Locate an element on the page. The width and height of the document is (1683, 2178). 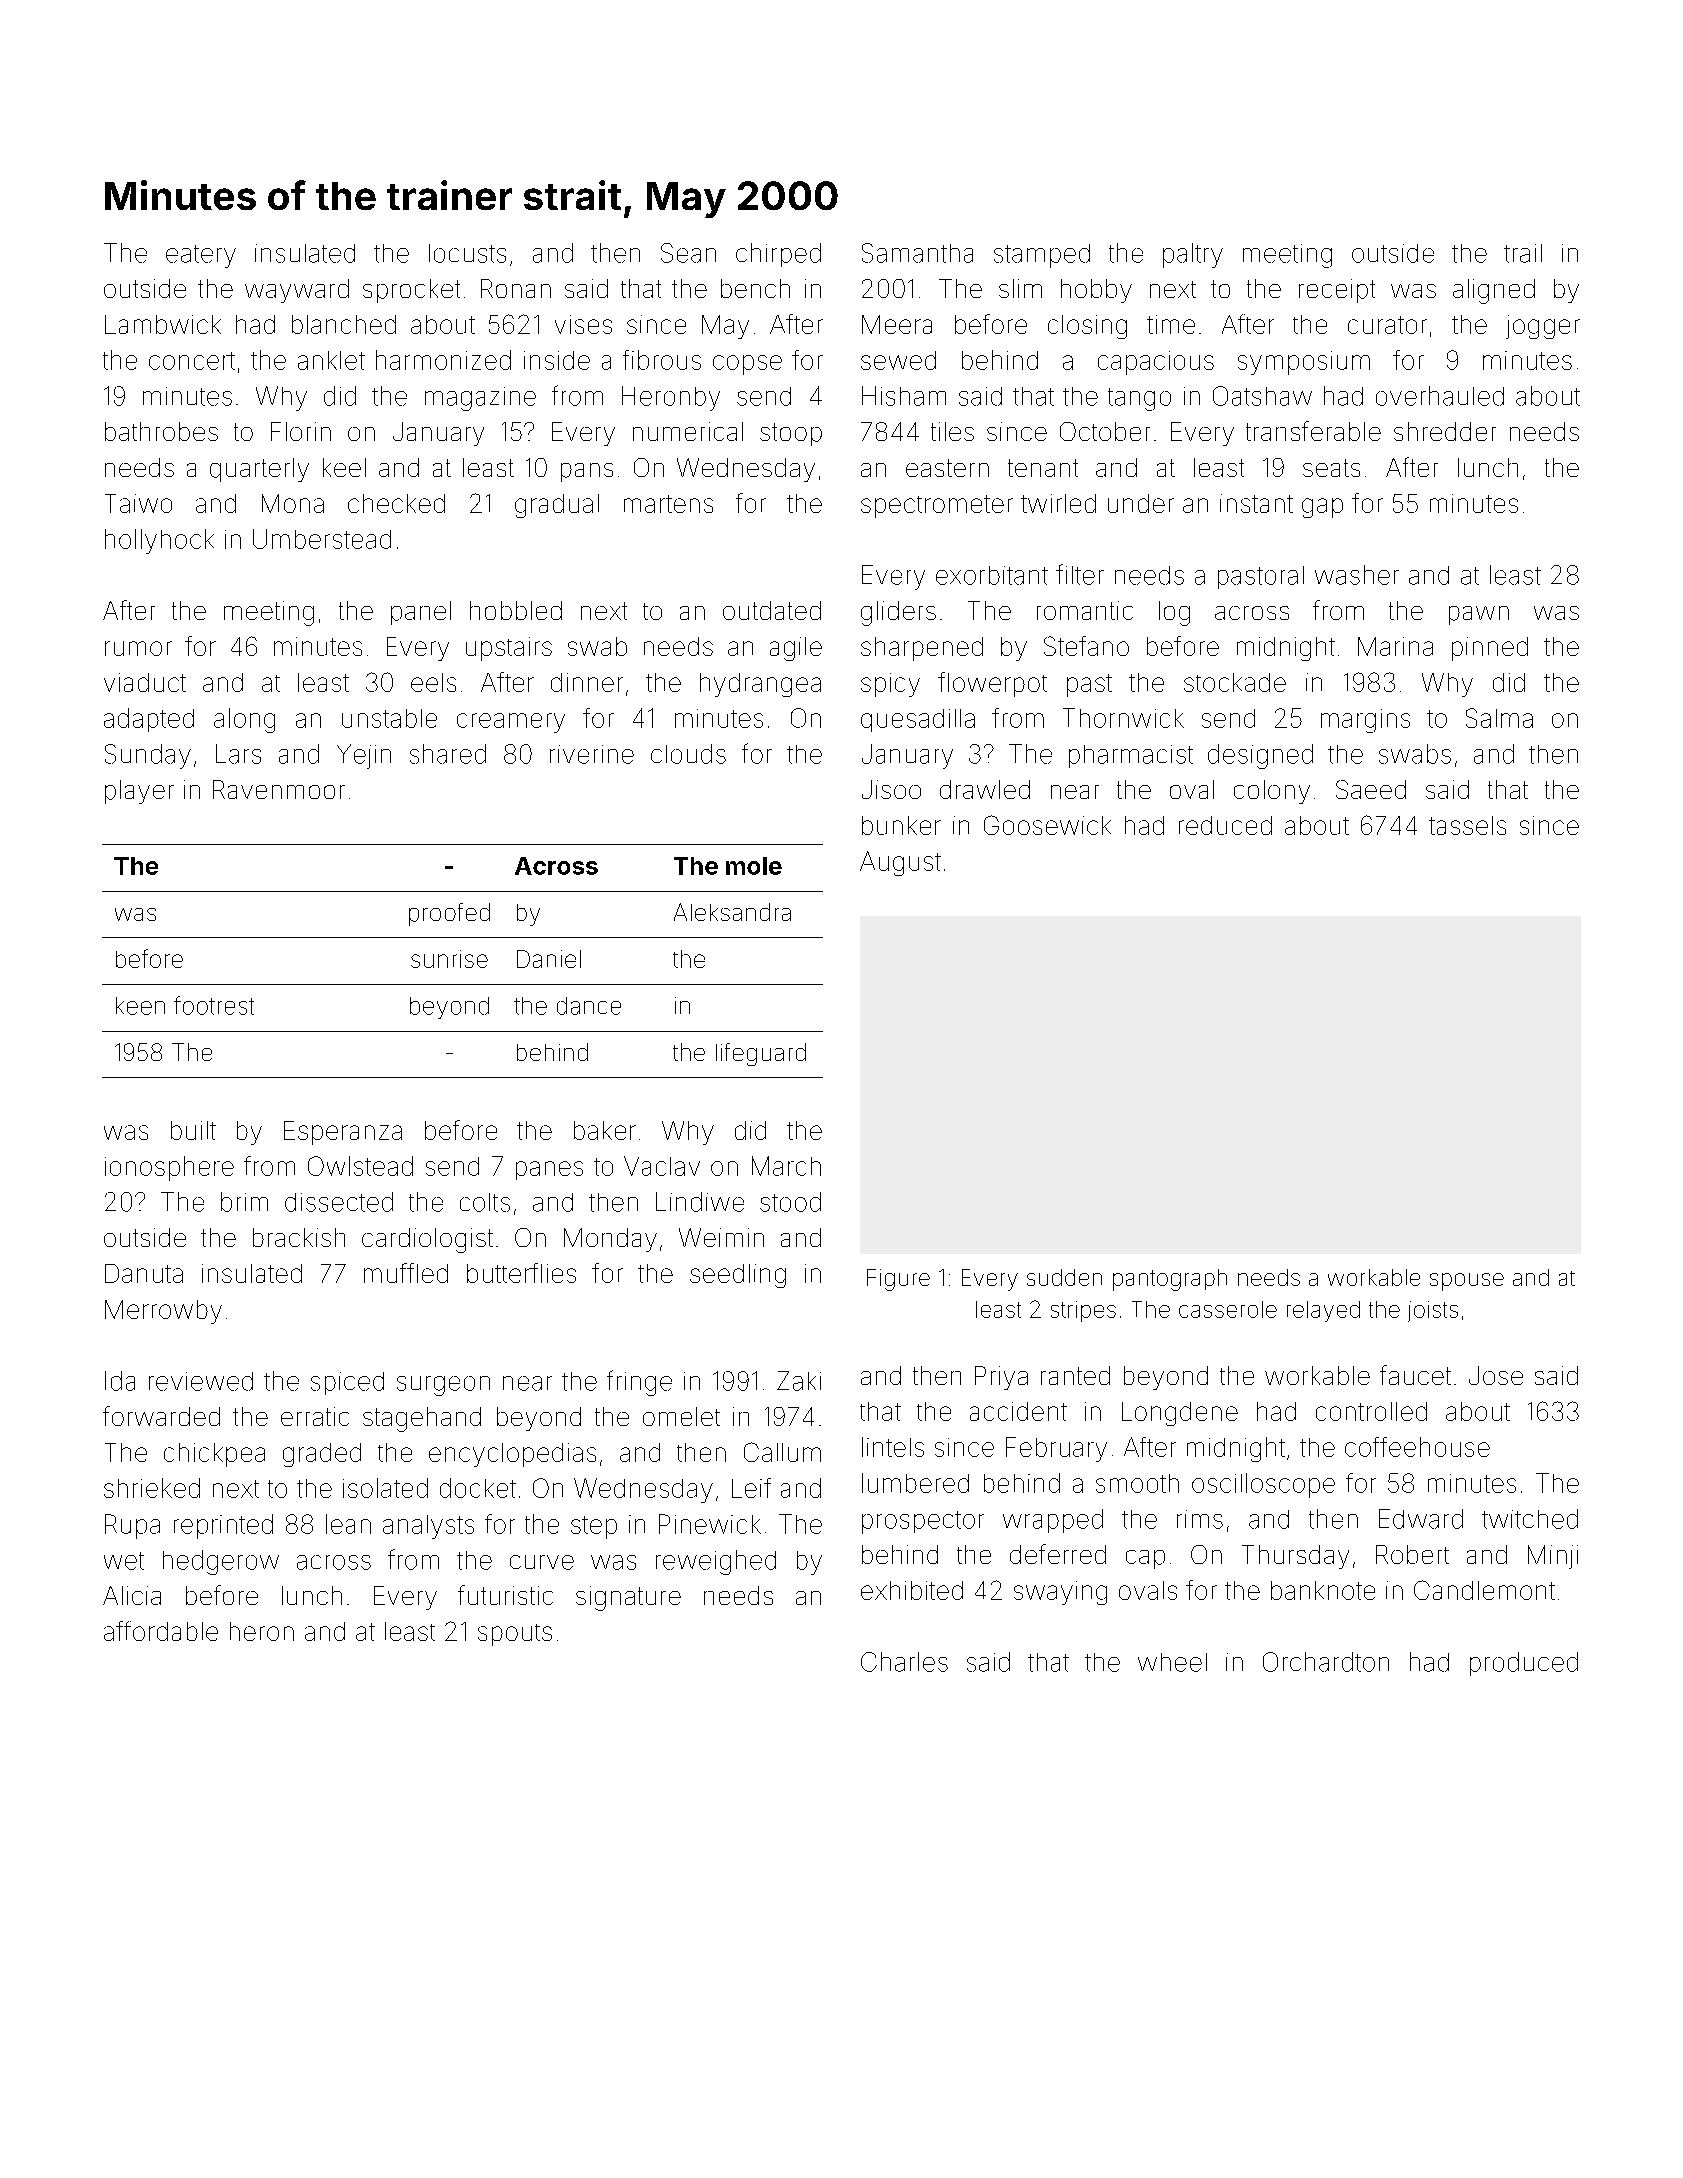
stockade is located at coordinates (1235, 682).
